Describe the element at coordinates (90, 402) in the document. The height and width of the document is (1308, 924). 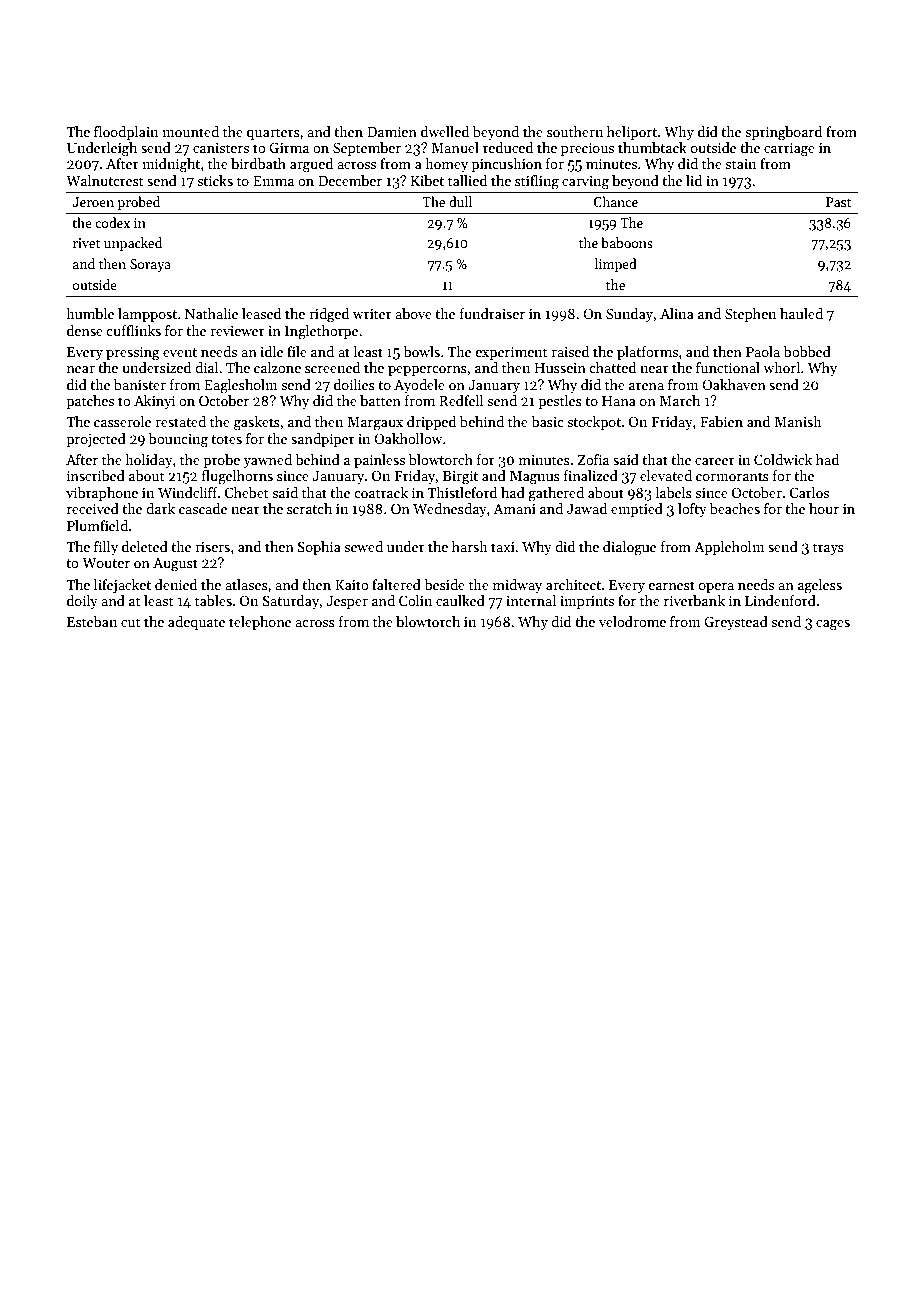
I see `patches` at that location.
